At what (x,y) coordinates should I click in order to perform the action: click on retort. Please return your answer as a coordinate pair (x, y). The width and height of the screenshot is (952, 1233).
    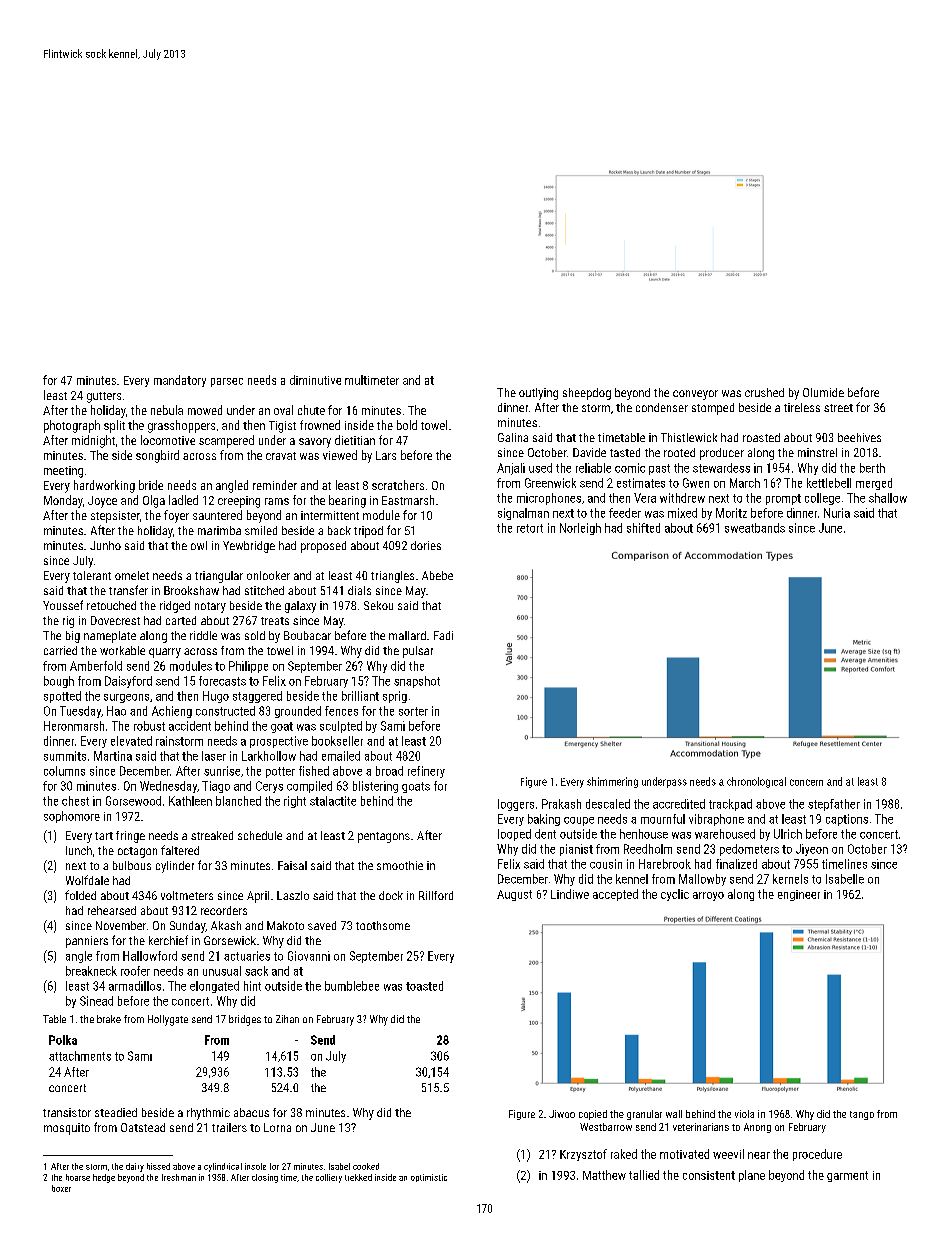
    Looking at the image, I should click on (530, 528).
